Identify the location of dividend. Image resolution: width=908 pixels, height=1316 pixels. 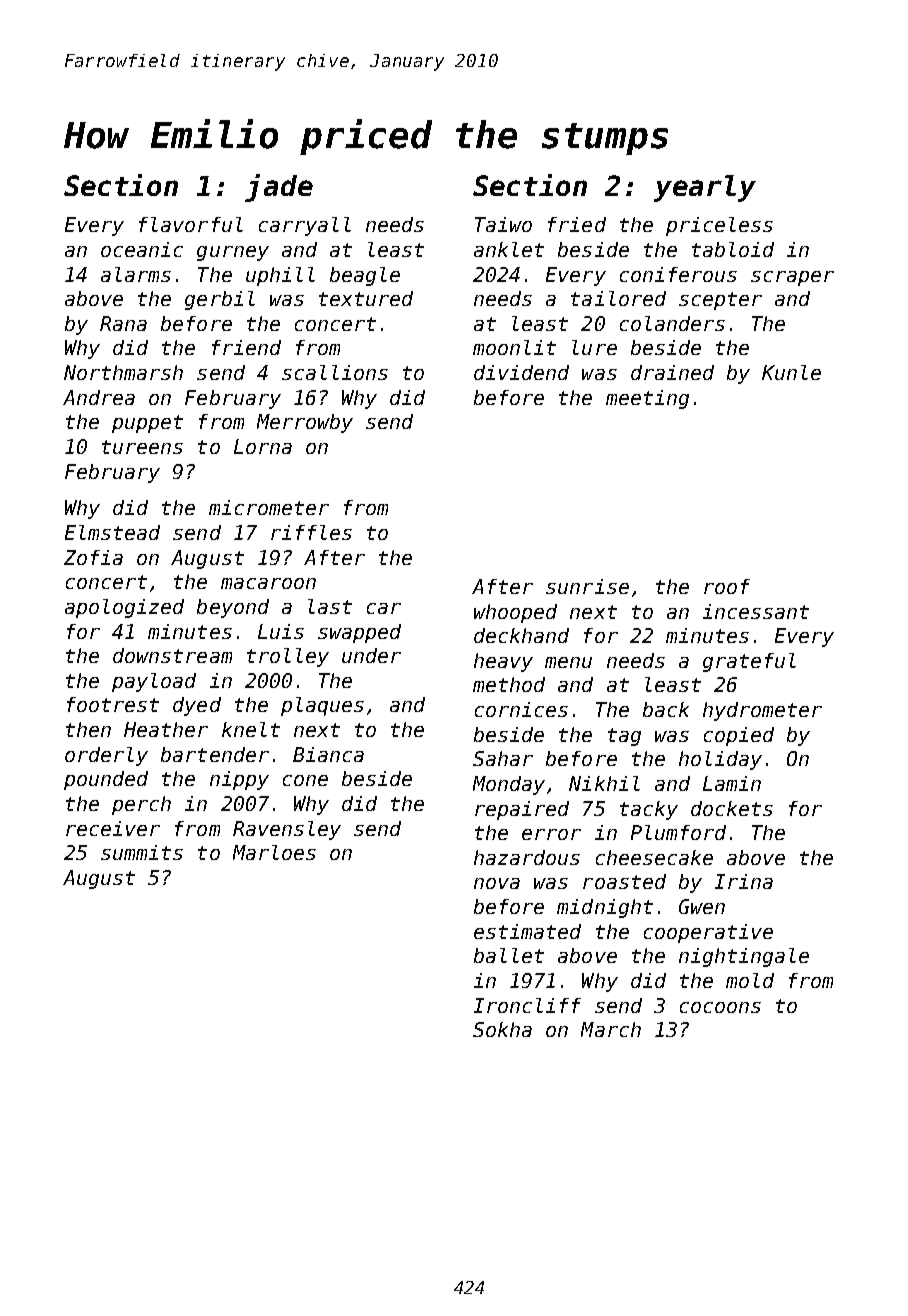
(521, 372).
